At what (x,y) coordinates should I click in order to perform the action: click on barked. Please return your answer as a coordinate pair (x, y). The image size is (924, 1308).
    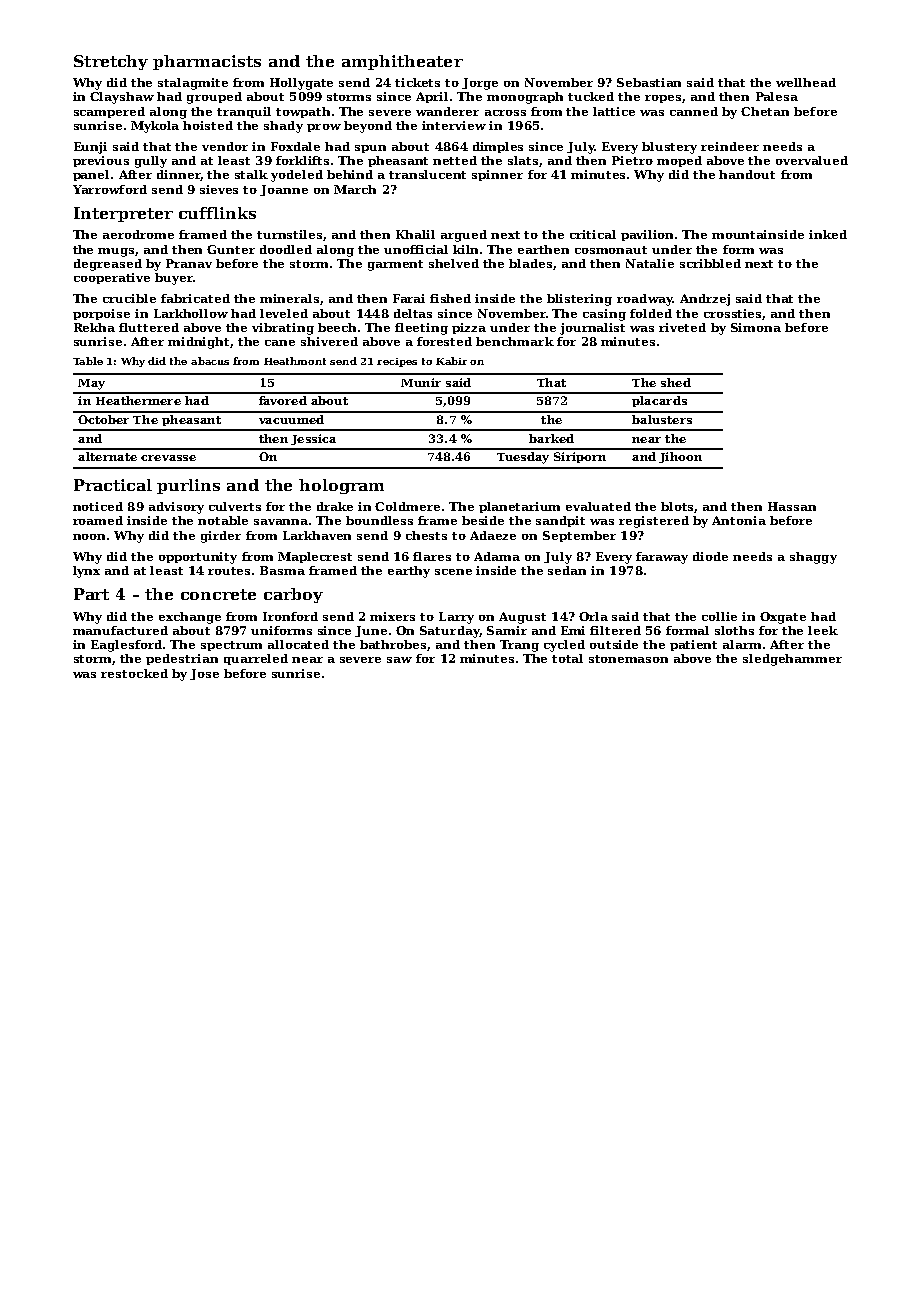
    Looking at the image, I should click on (551, 438).
